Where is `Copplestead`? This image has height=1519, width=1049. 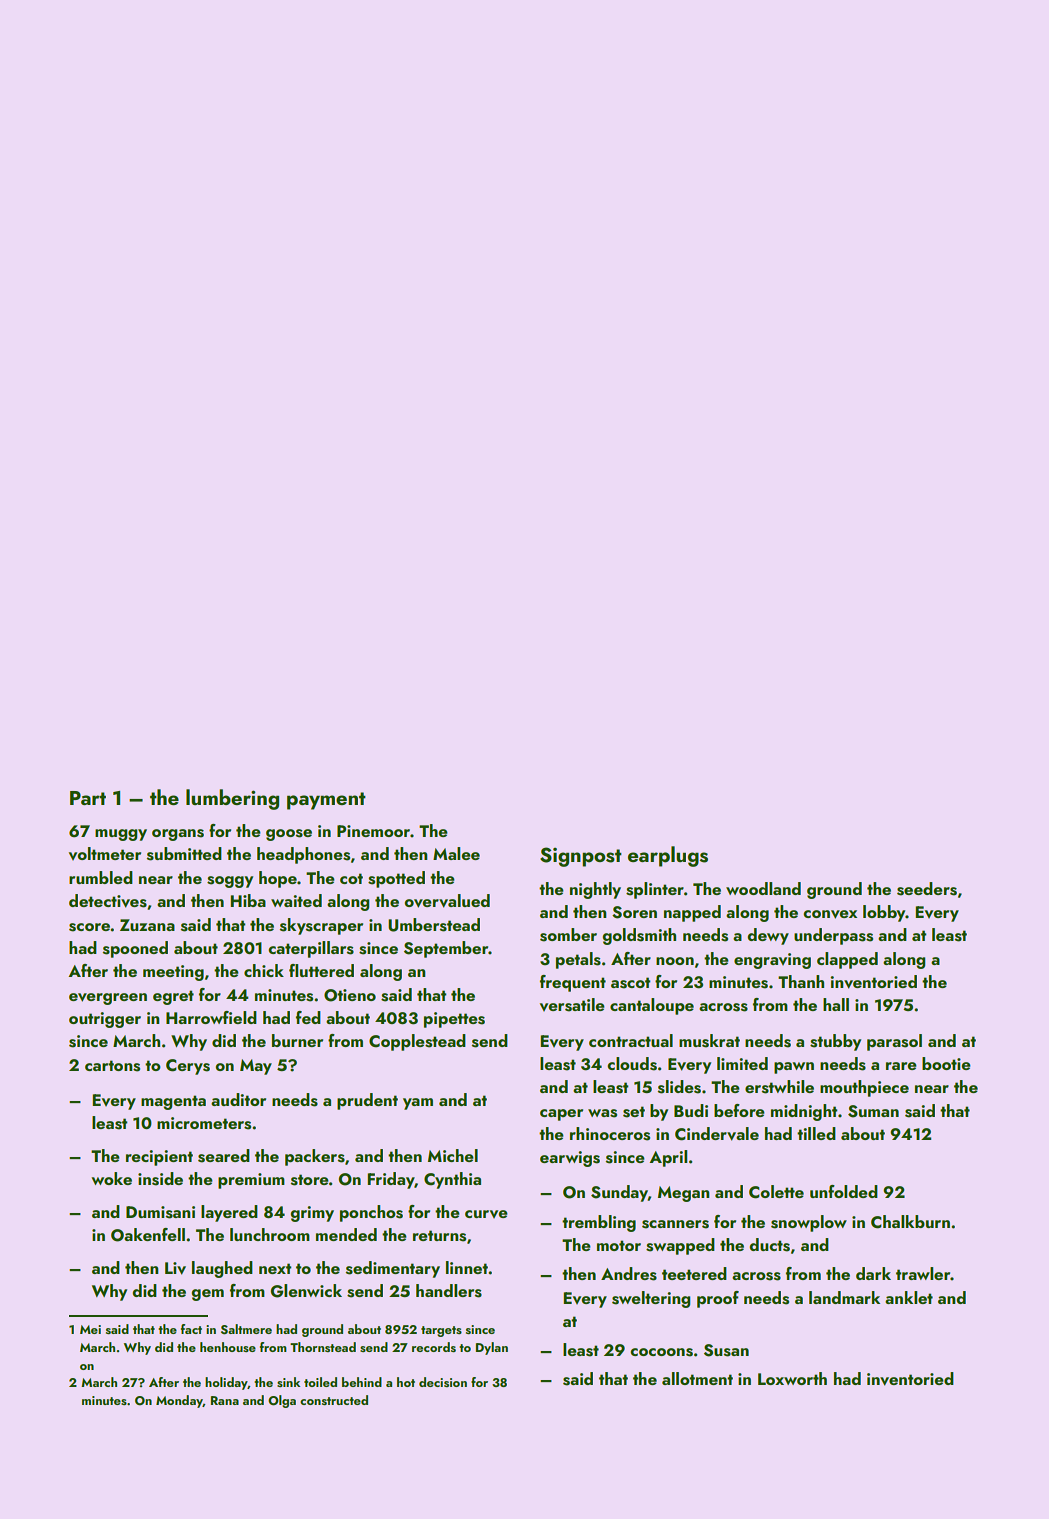
Copplestead is located at coordinates (417, 1042).
